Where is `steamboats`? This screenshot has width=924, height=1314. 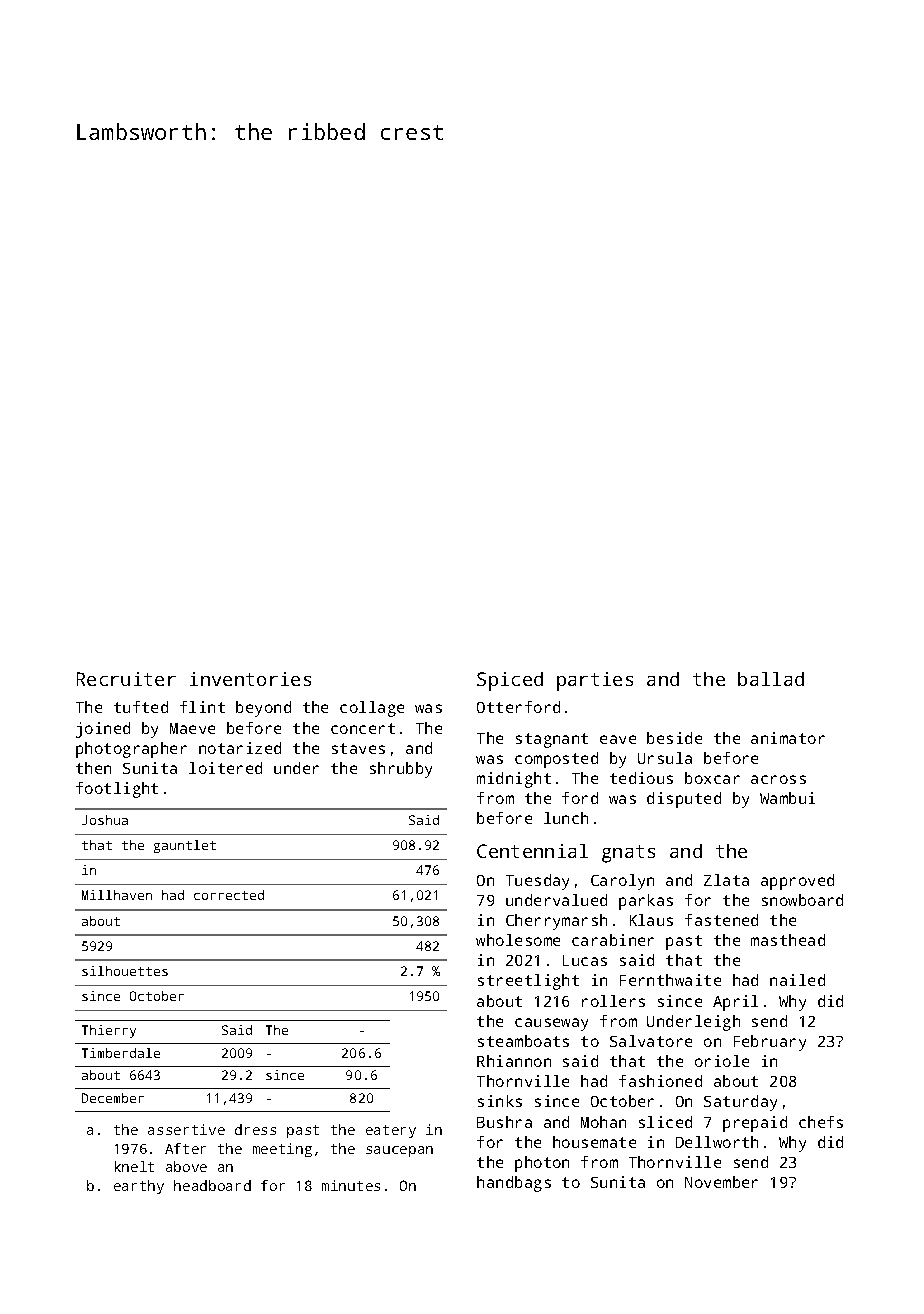
steamboats is located at coordinates (523, 1041).
